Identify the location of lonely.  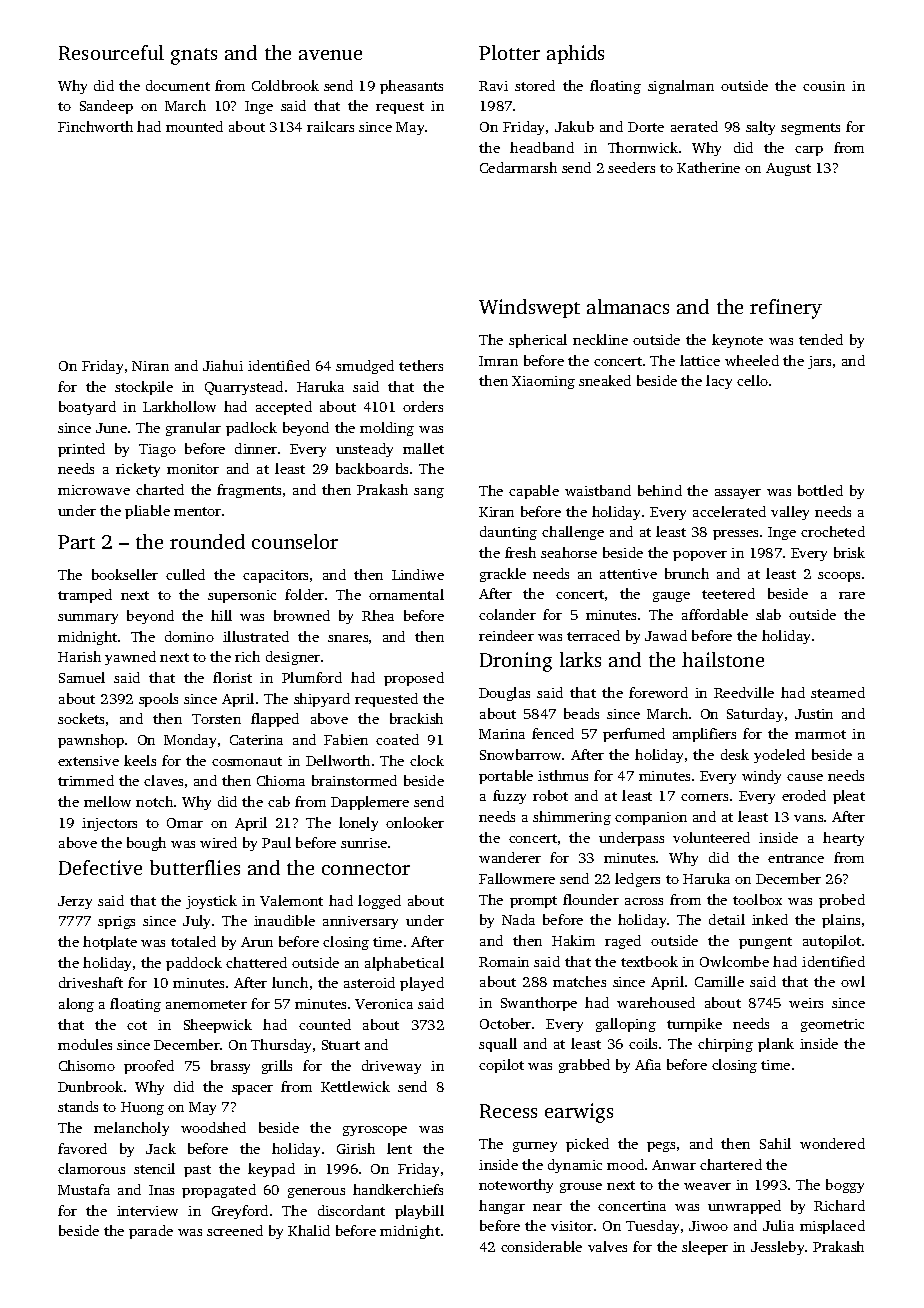
(358, 824).
